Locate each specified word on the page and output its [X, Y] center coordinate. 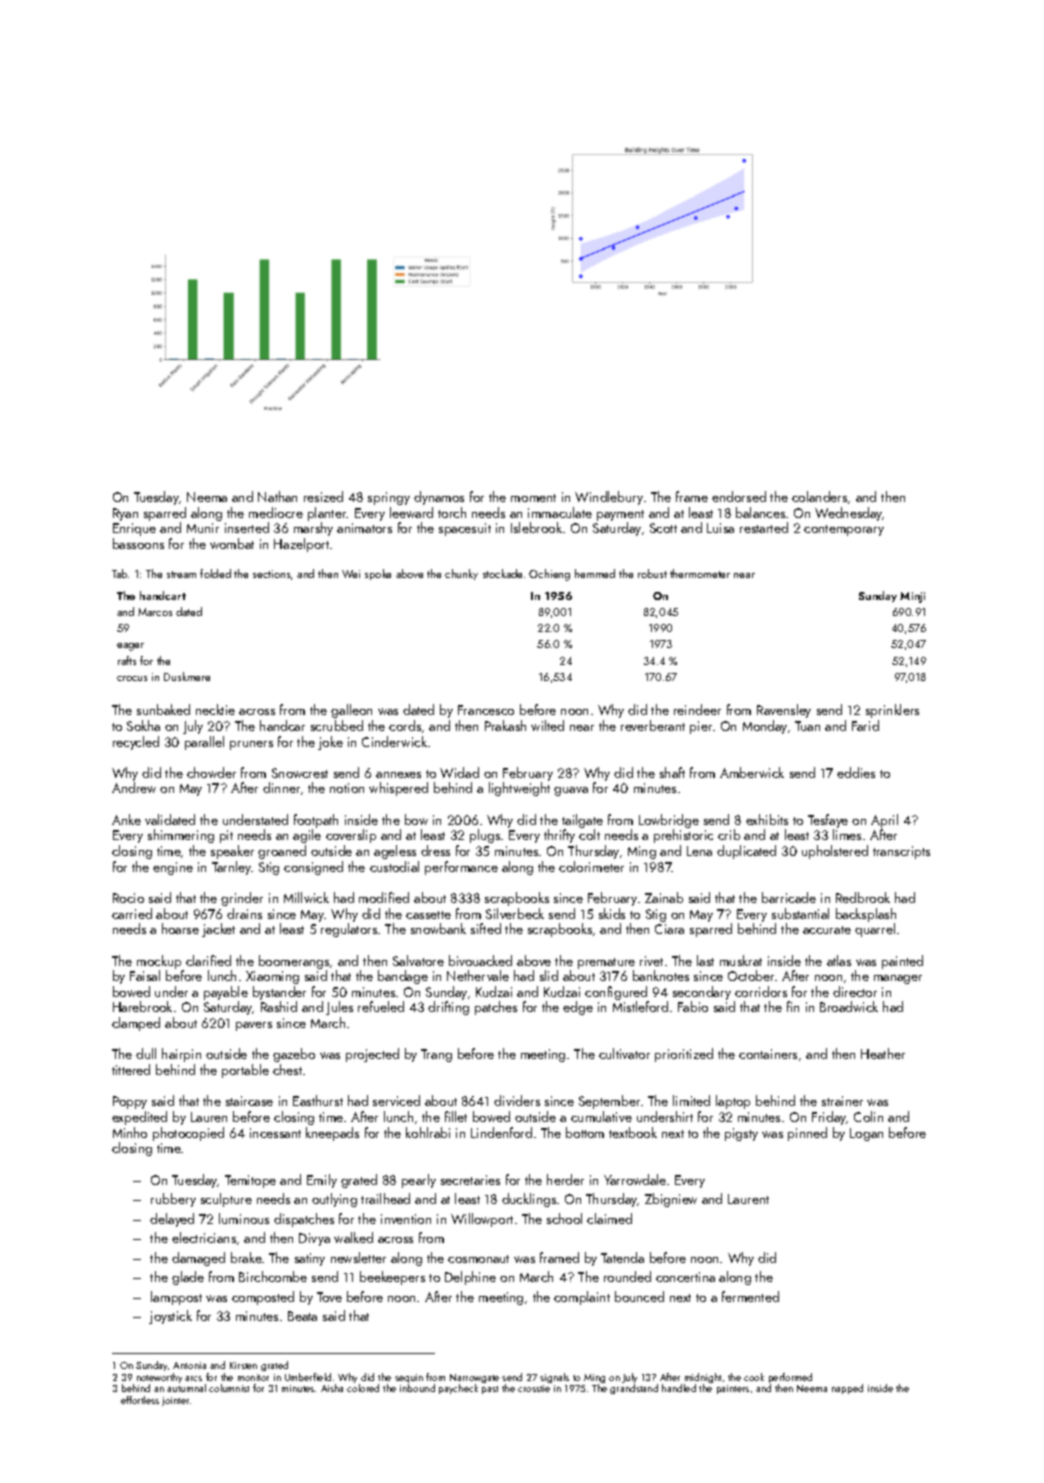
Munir [203, 528]
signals [554, 1378]
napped [847, 1389]
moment [533, 498]
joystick [170, 1317]
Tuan [807, 726]
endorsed [739, 496]
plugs [485, 836]
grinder [242, 899]
